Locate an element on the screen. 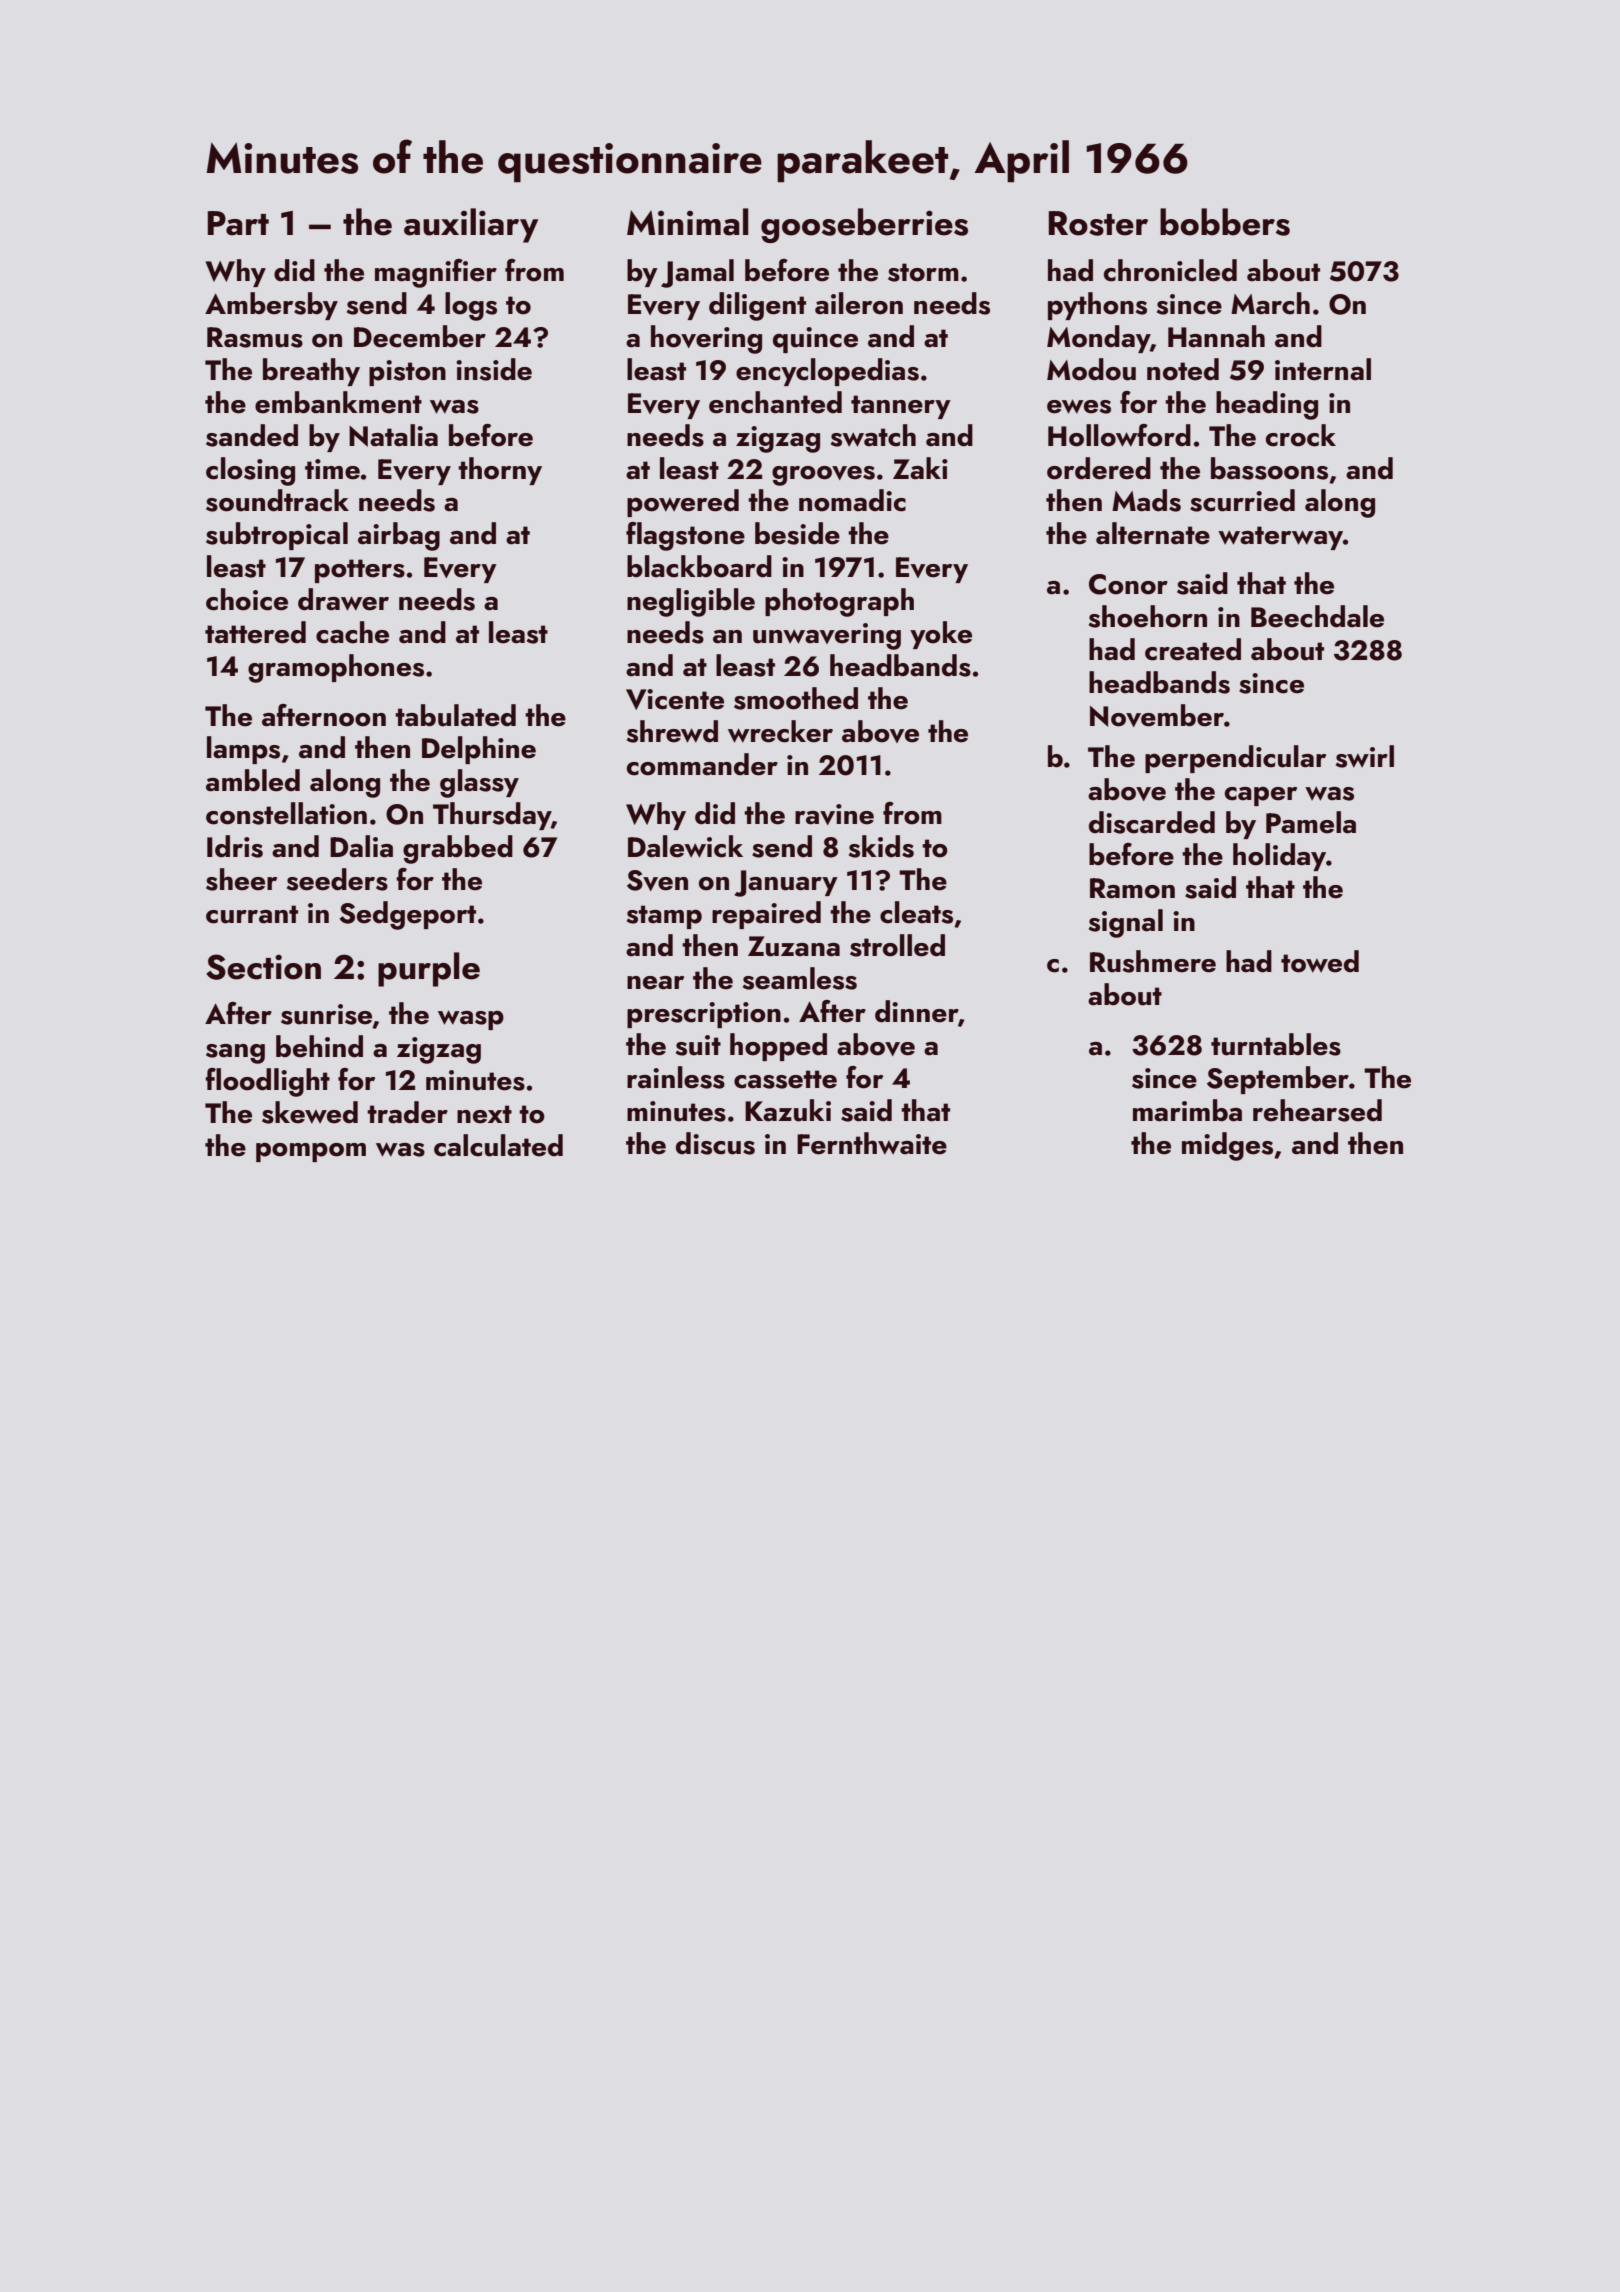 The image size is (1620, 2292). shoehorn is located at coordinates (1148, 616).
